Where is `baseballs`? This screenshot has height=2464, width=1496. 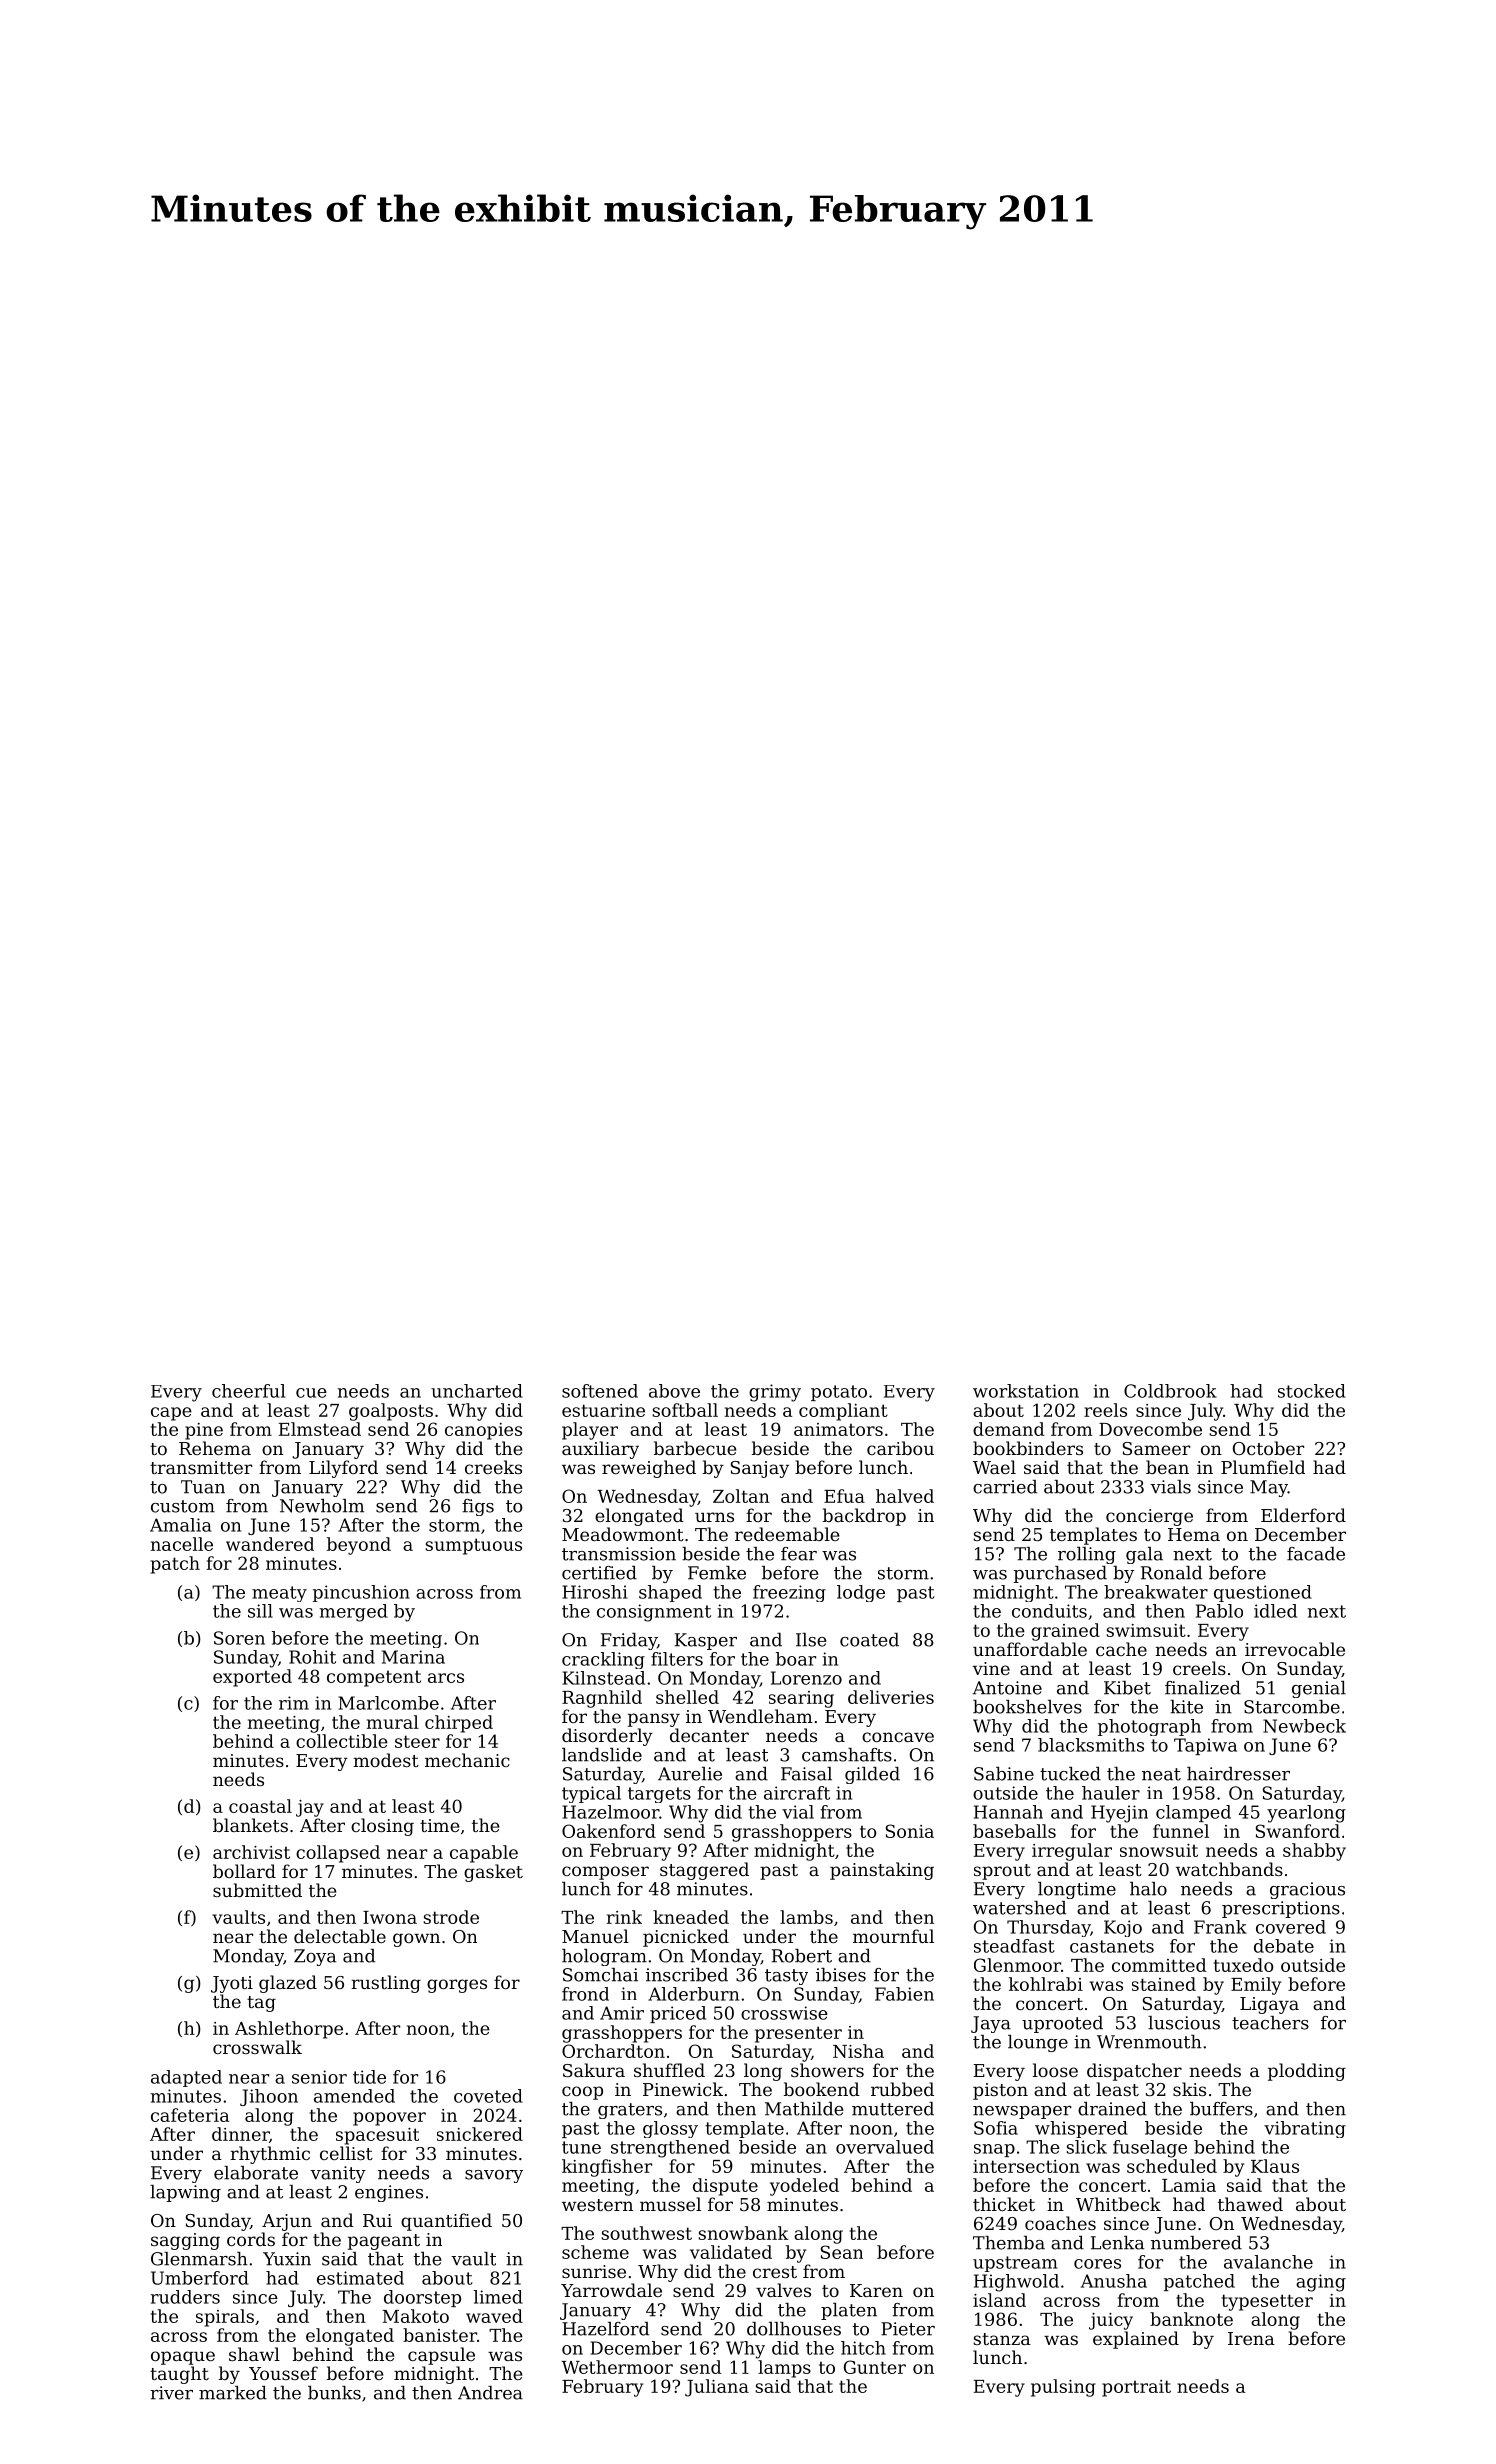 baseballs is located at coordinates (1014, 1831).
